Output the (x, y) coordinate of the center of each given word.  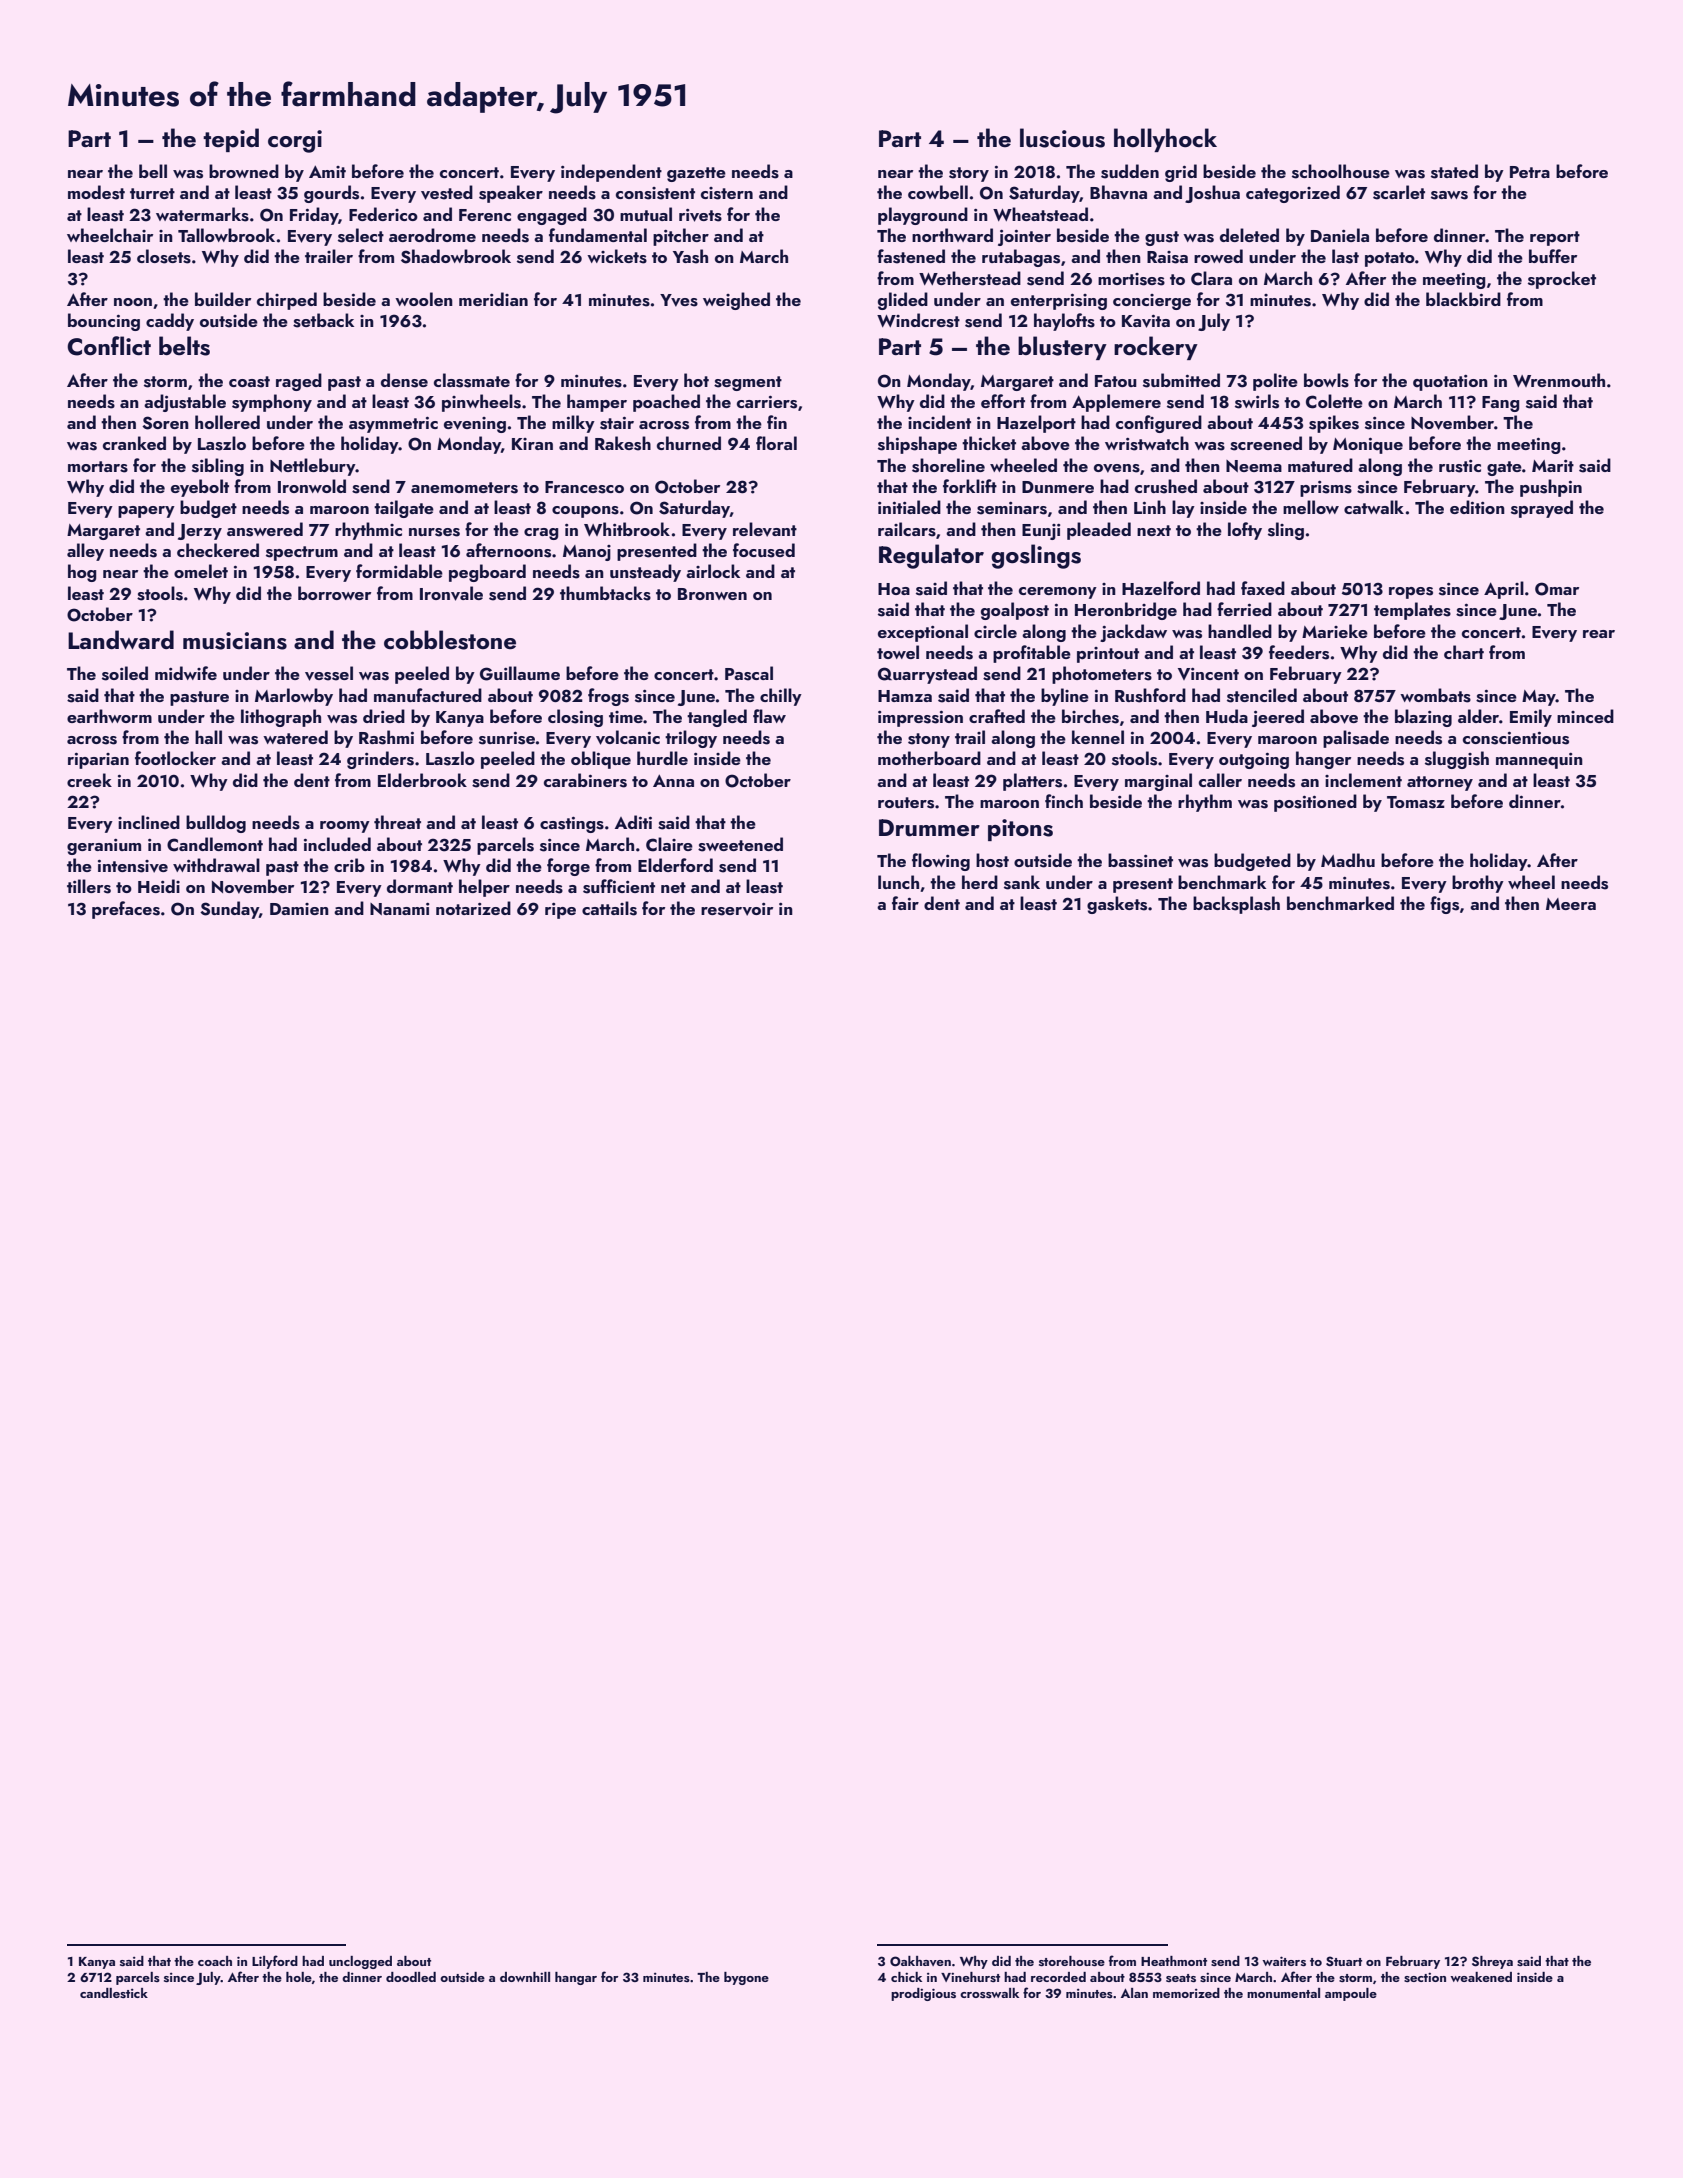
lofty (1245, 531)
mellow (1311, 507)
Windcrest (918, 320)
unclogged (360, 1962)
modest (96, 192)
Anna (673, 780)
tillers (89, 886)
